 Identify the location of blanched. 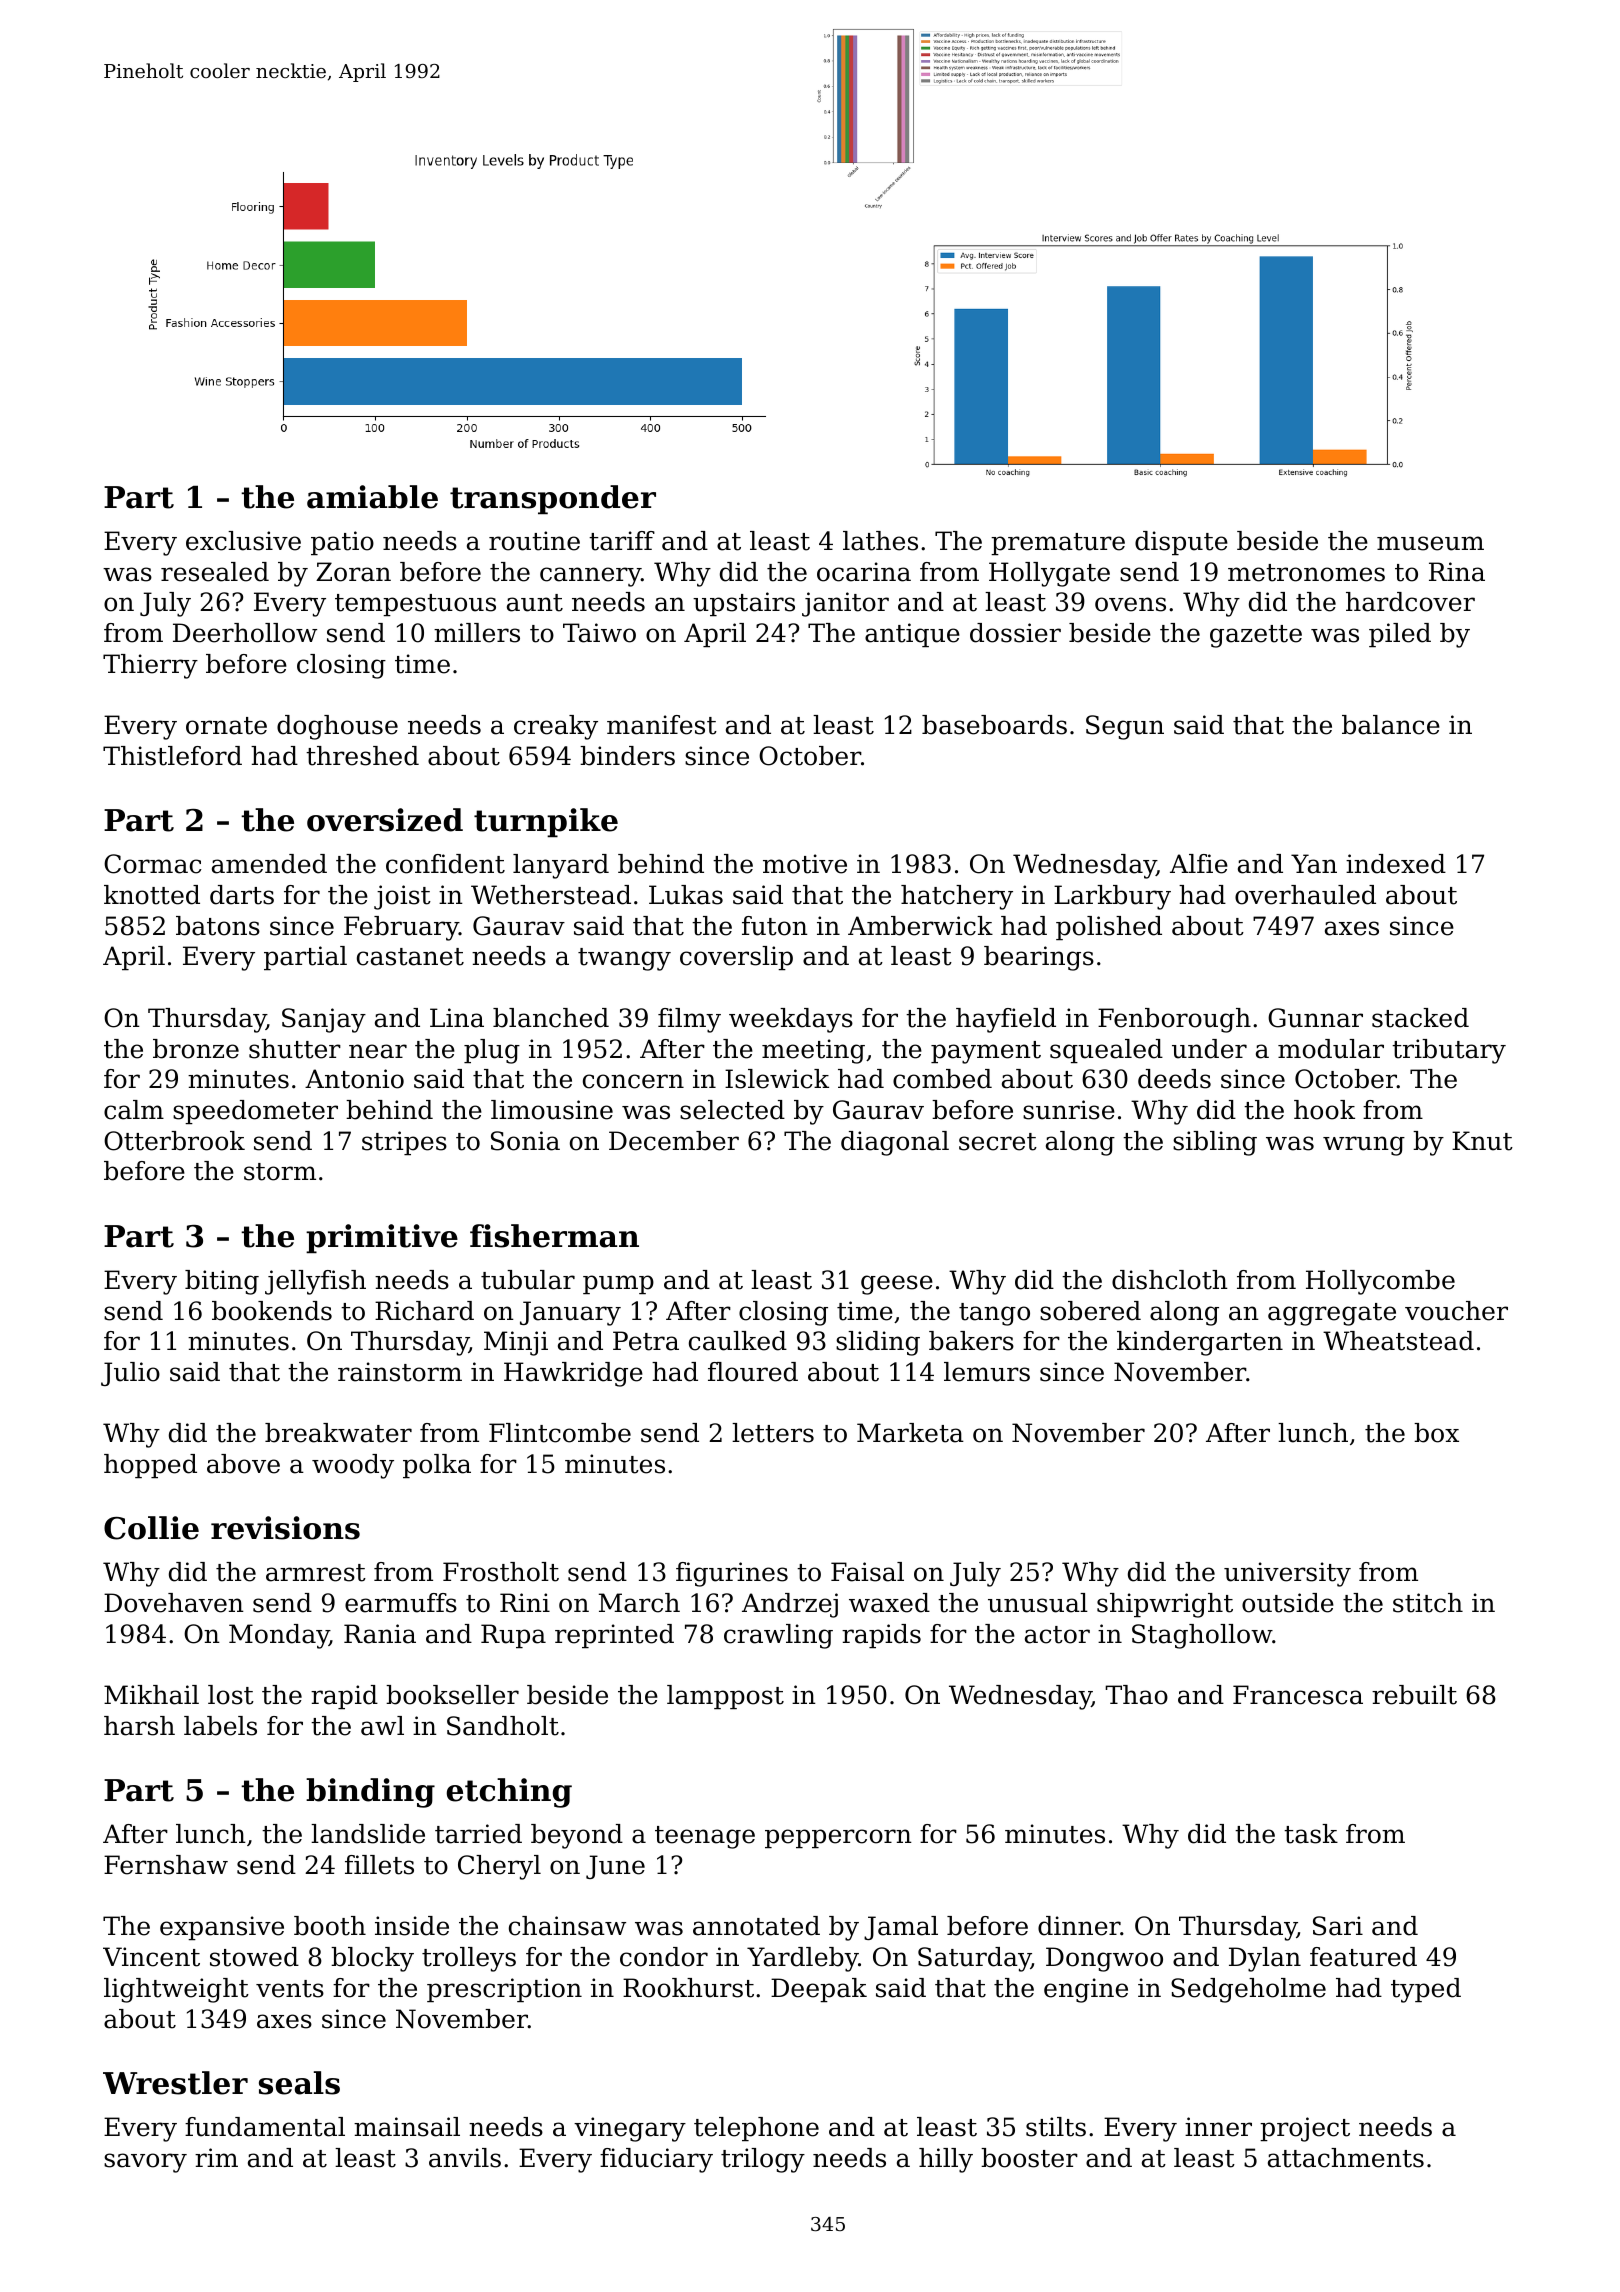
(551, 1018).
